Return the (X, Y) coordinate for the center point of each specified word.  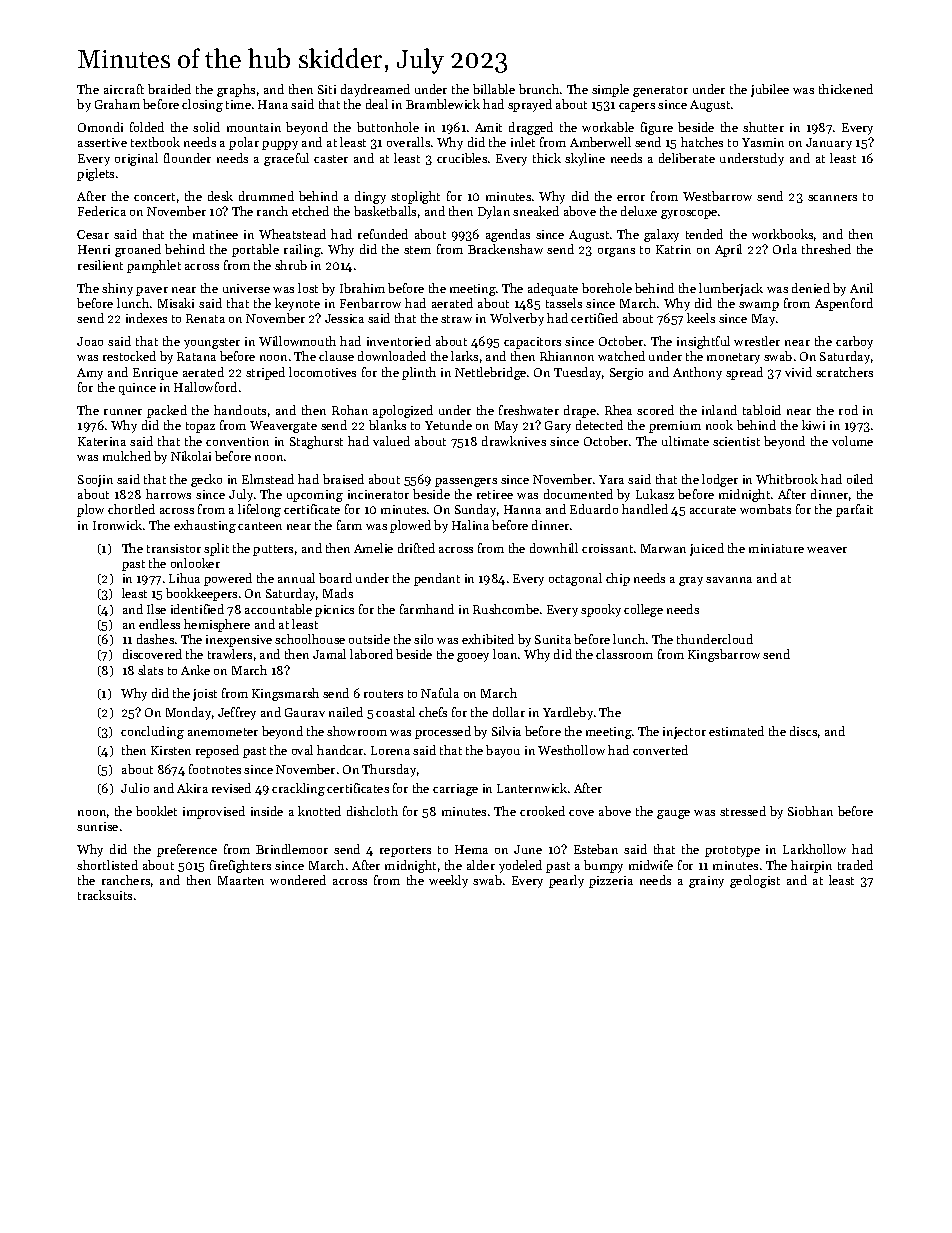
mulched (127, 456)
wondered (298, 880)
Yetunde (448, 425)
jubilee (770, 90)
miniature (776, 548)
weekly (448, 881)
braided (169, 89)
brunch (539, 89)
